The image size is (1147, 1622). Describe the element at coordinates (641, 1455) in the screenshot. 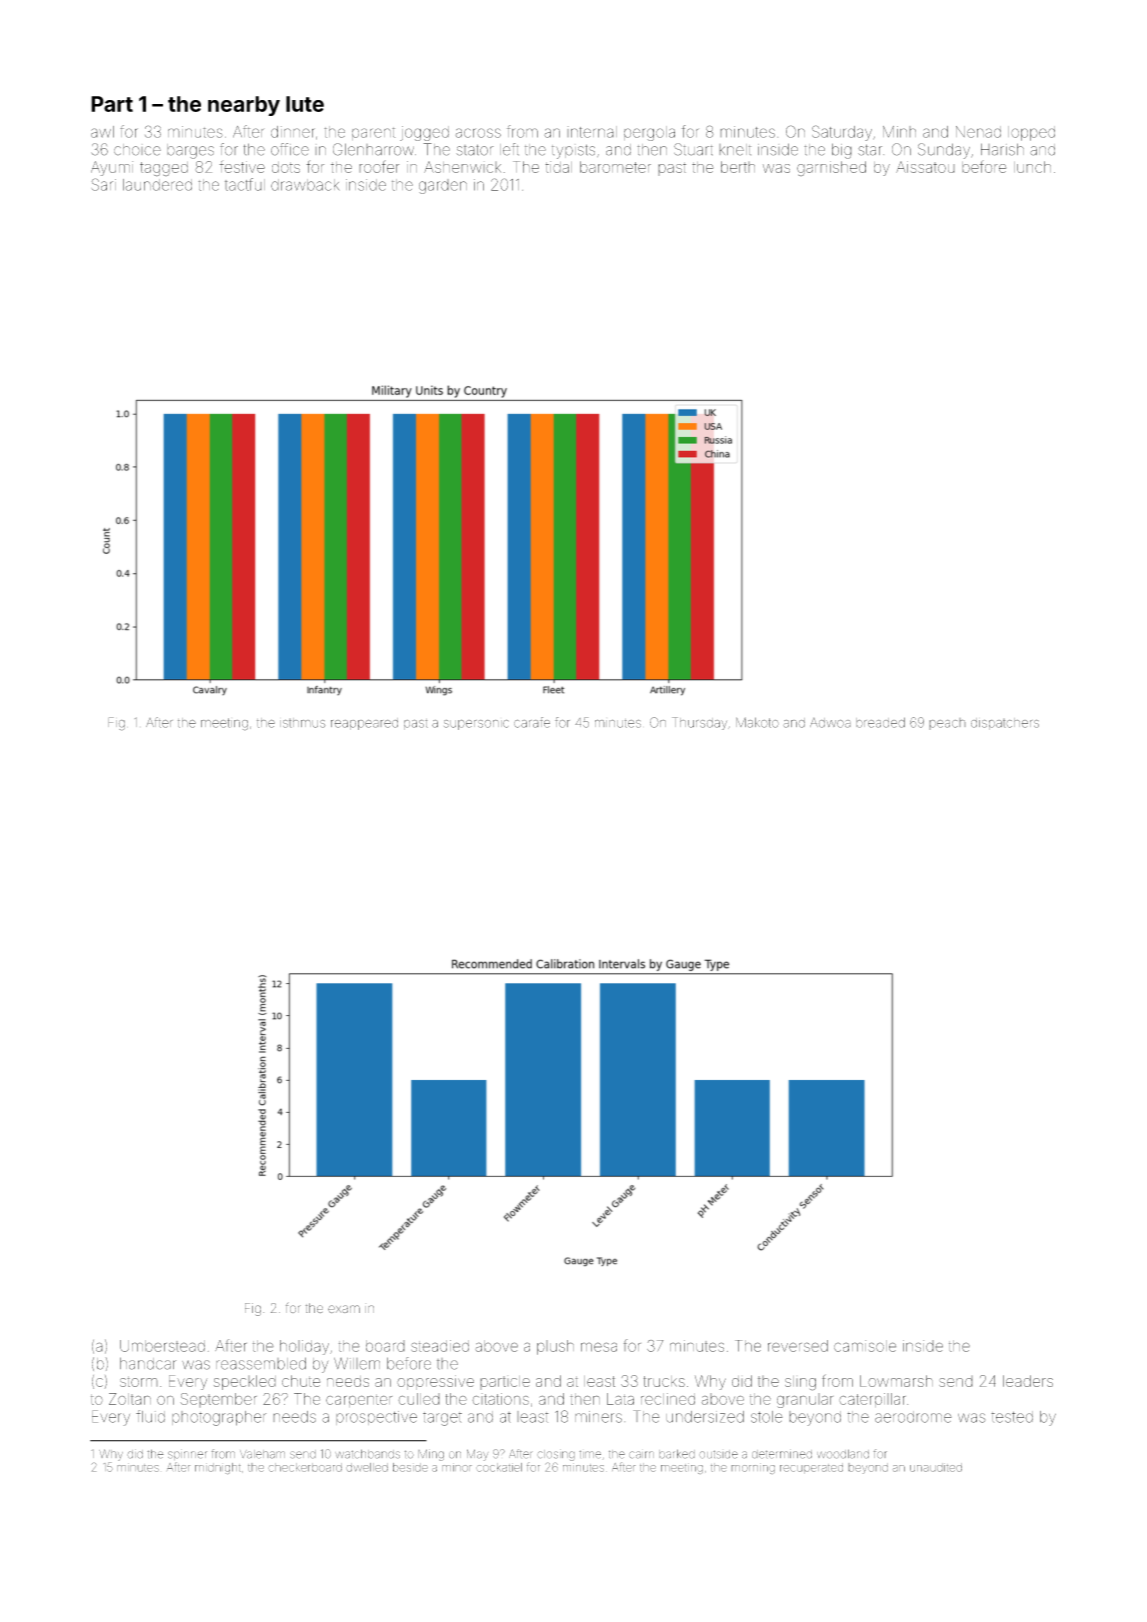

I see `cairn` at that location.
